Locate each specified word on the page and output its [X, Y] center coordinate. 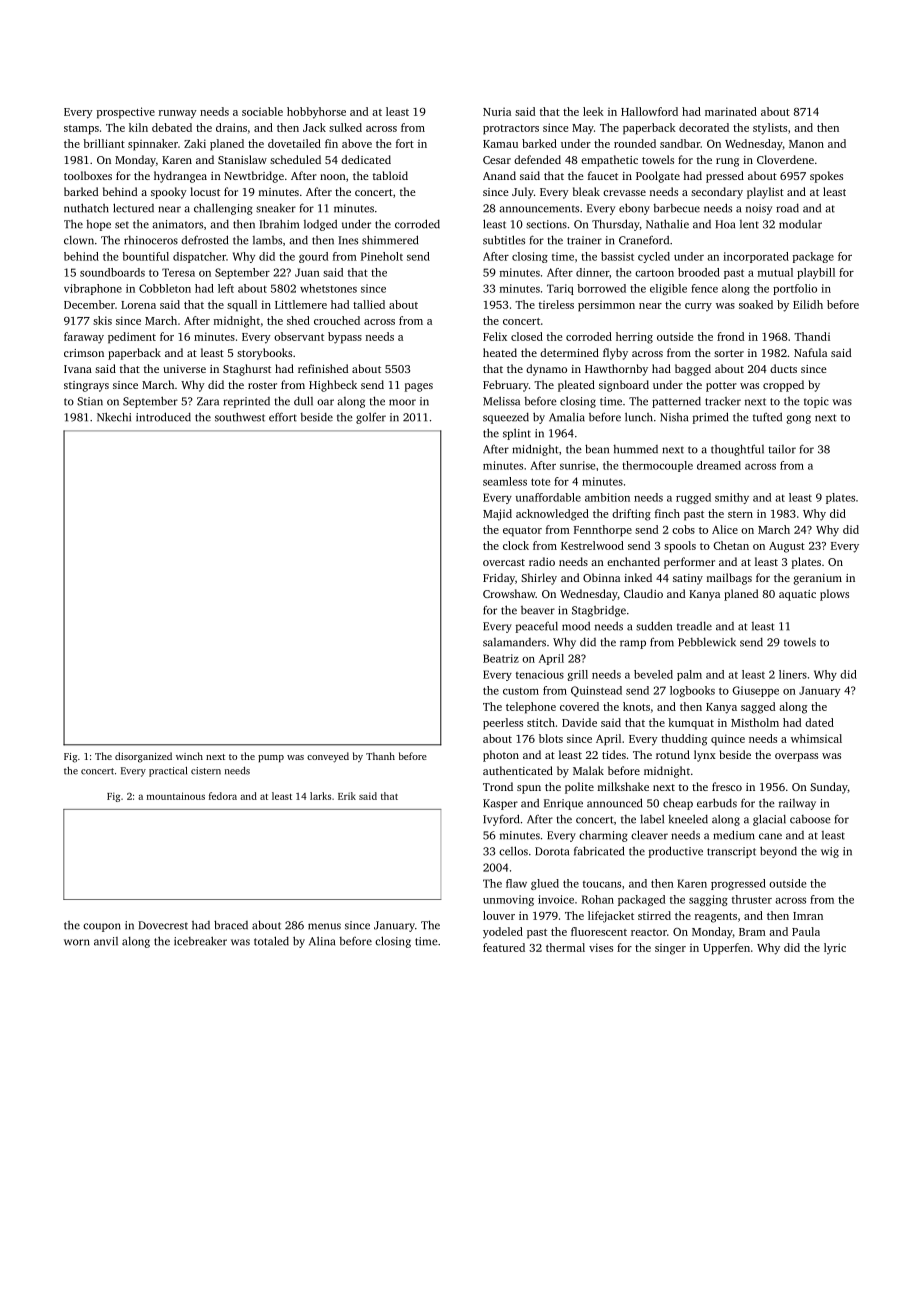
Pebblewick [707, 642]
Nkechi [114, 417]
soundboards [112, 272]
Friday [499, 579]
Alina [322, 941]
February [506, 386]
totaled [271, 941]
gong [798, 419]
